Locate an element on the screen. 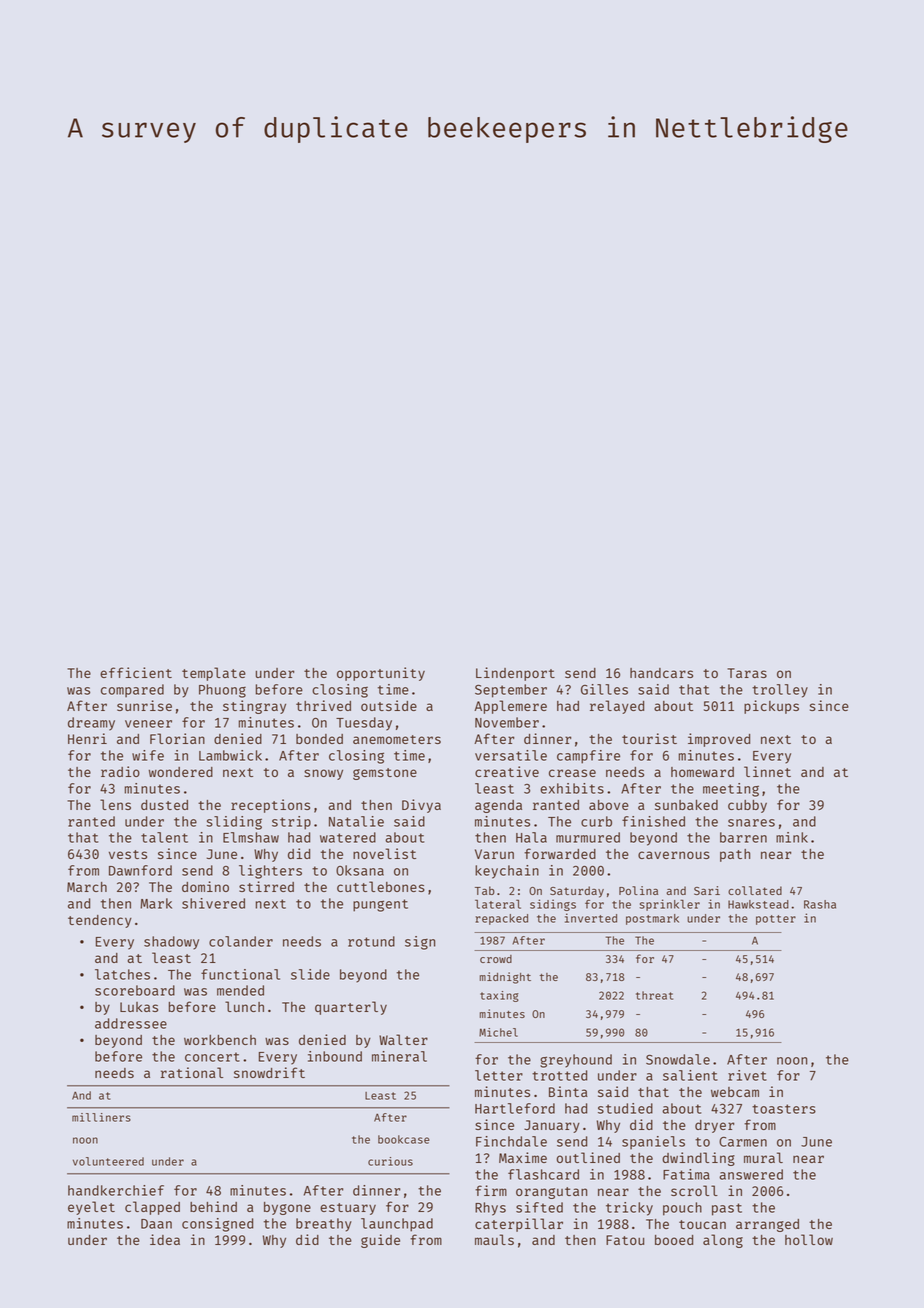  murmured is located at coordinates (588, 837).
